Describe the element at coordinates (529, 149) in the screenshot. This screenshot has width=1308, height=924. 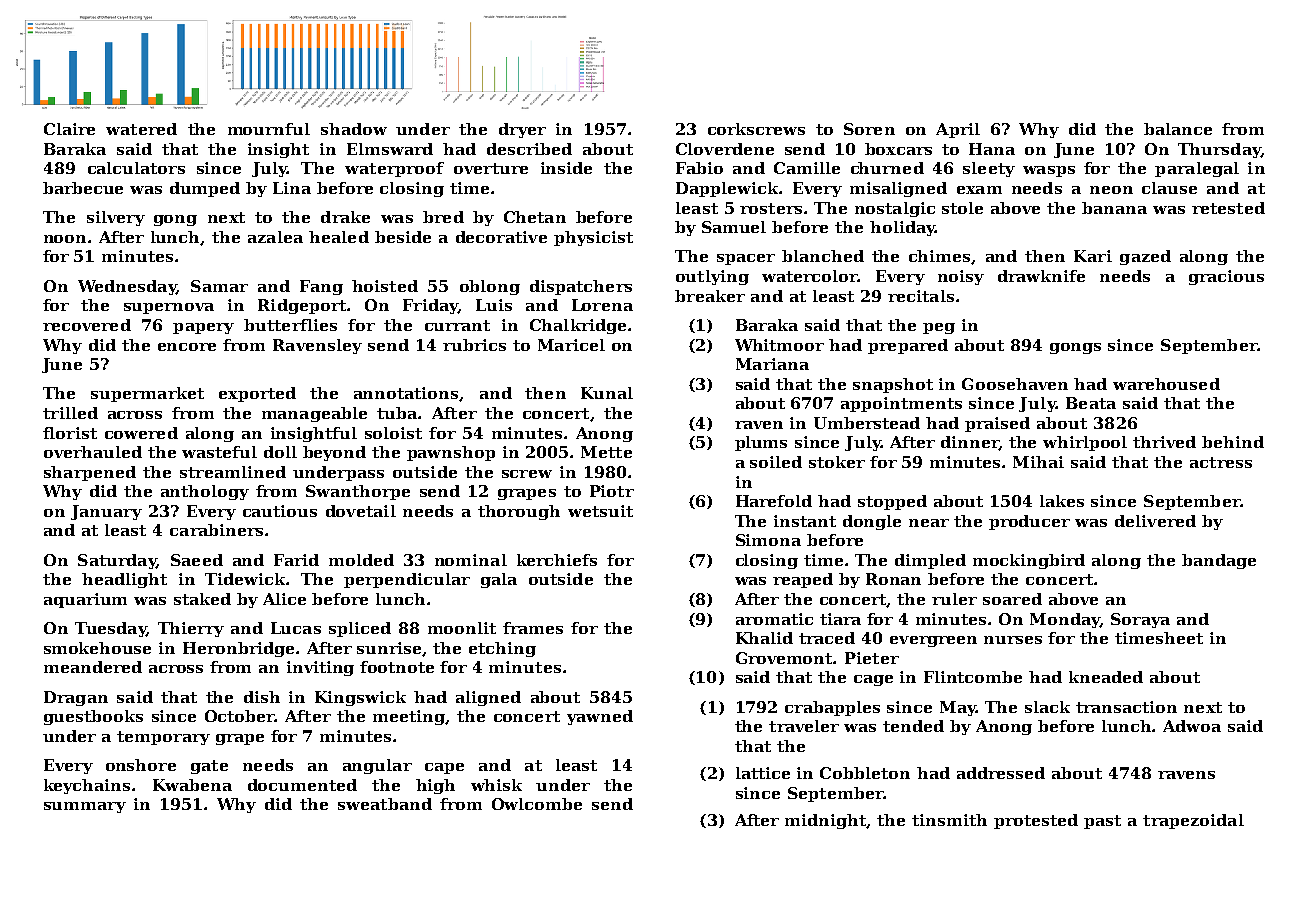
I see `described` at that location.
